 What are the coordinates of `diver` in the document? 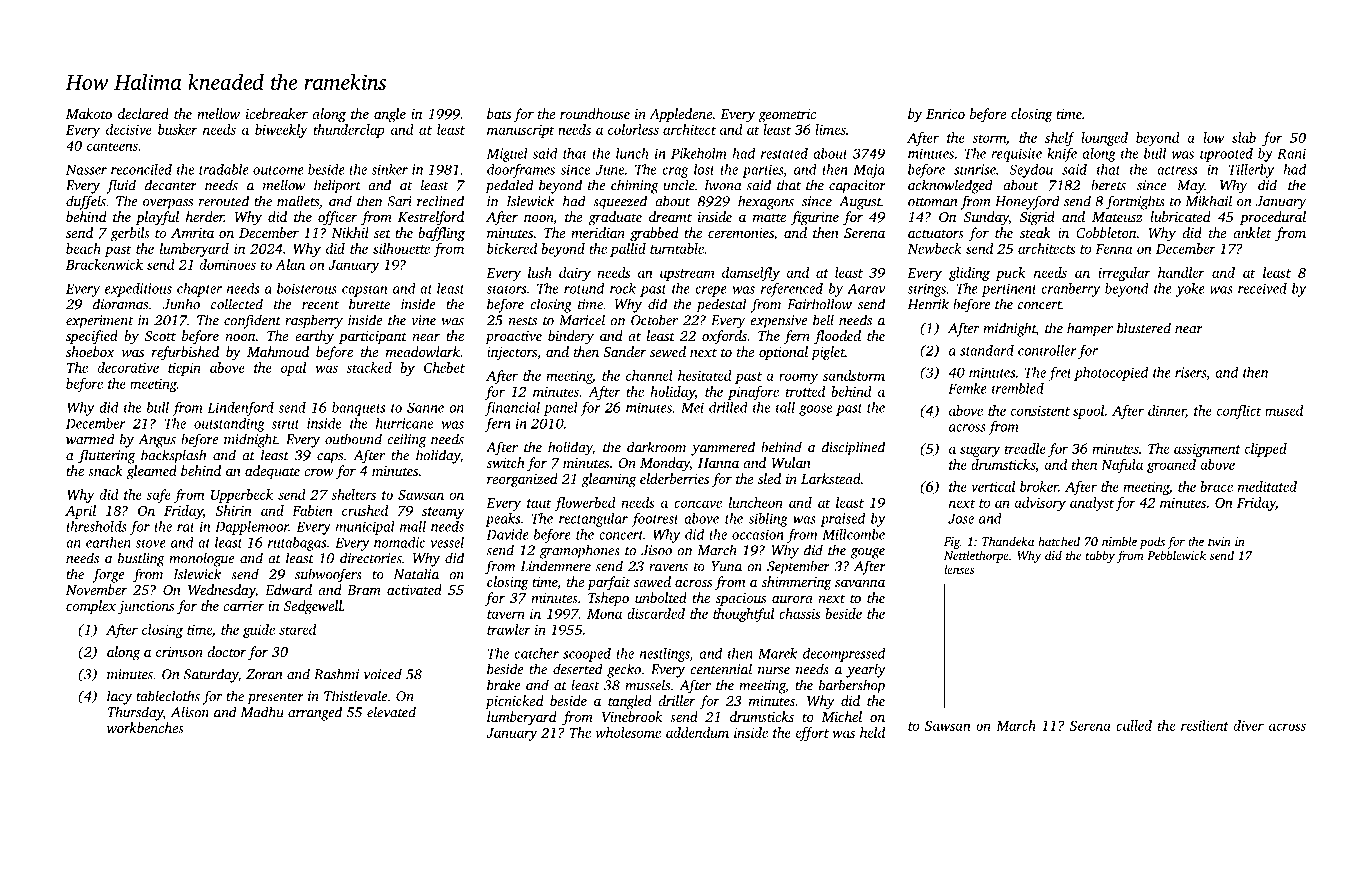 It's located at (1249, 725).
